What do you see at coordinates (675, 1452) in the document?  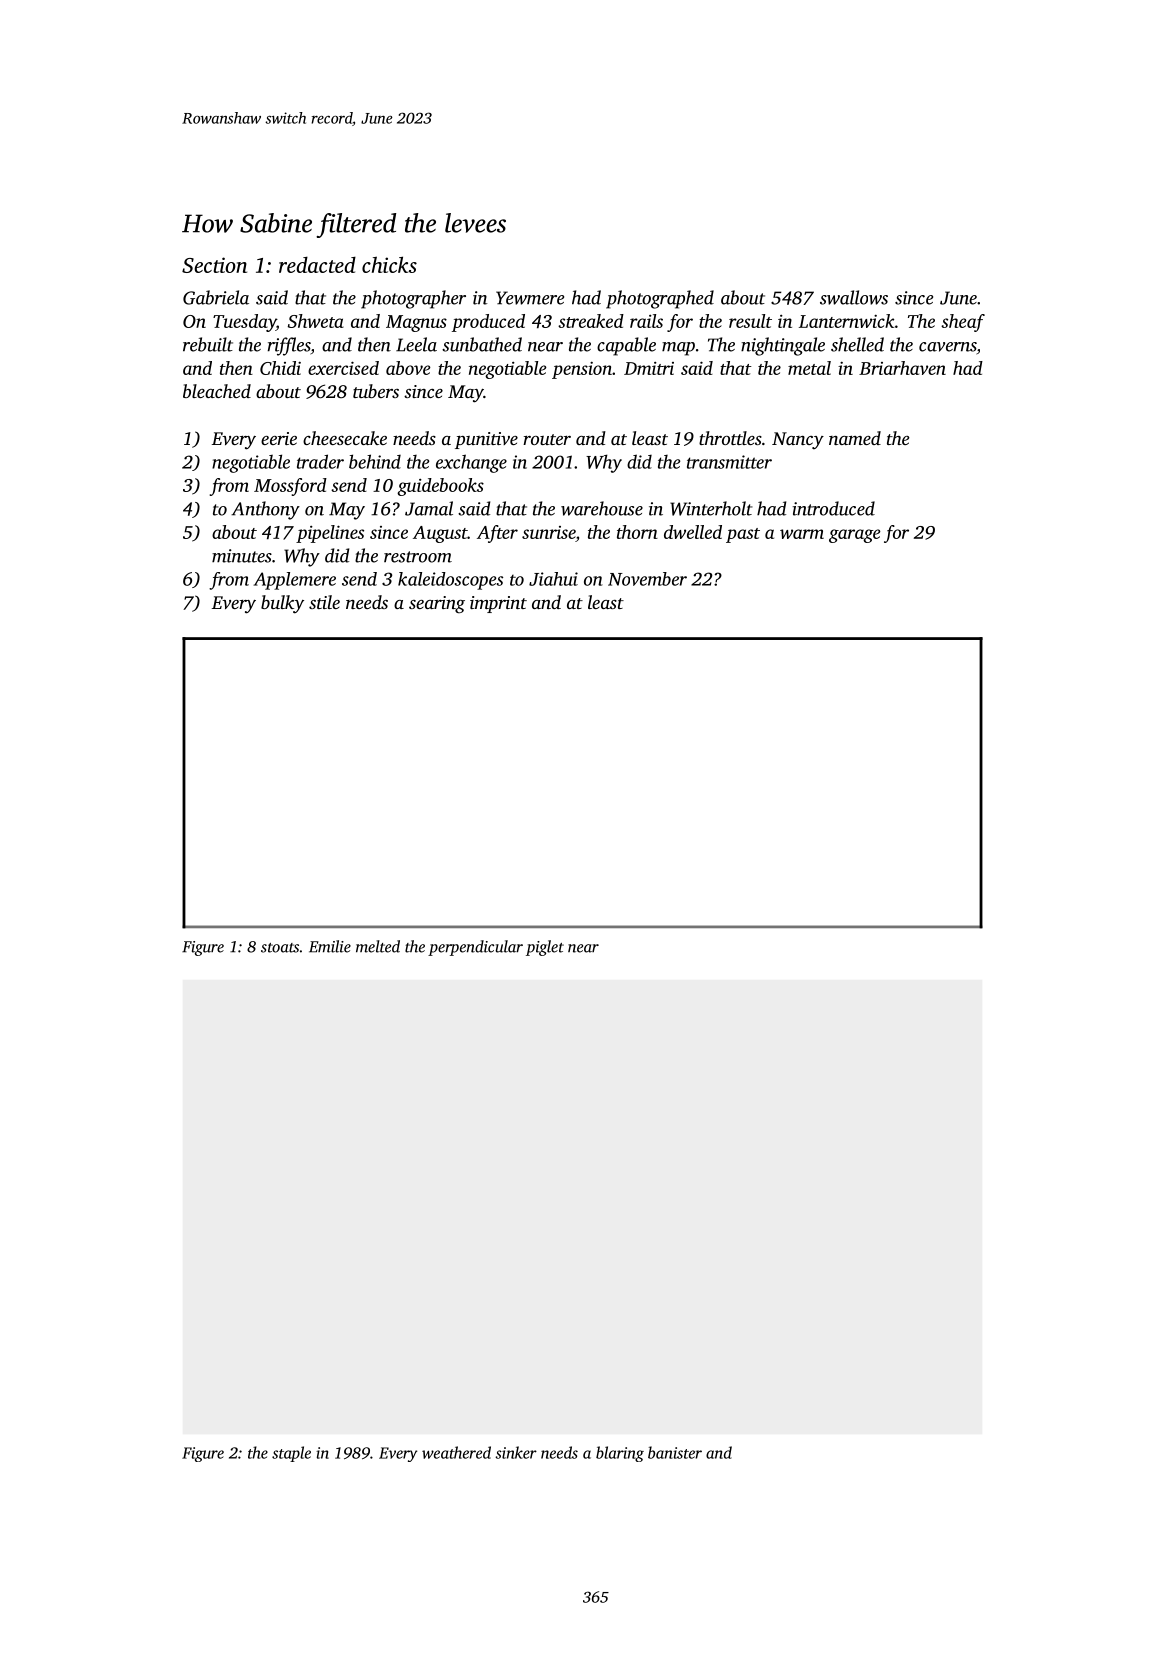 I see `banister` at bounding box center [675, 1452].
